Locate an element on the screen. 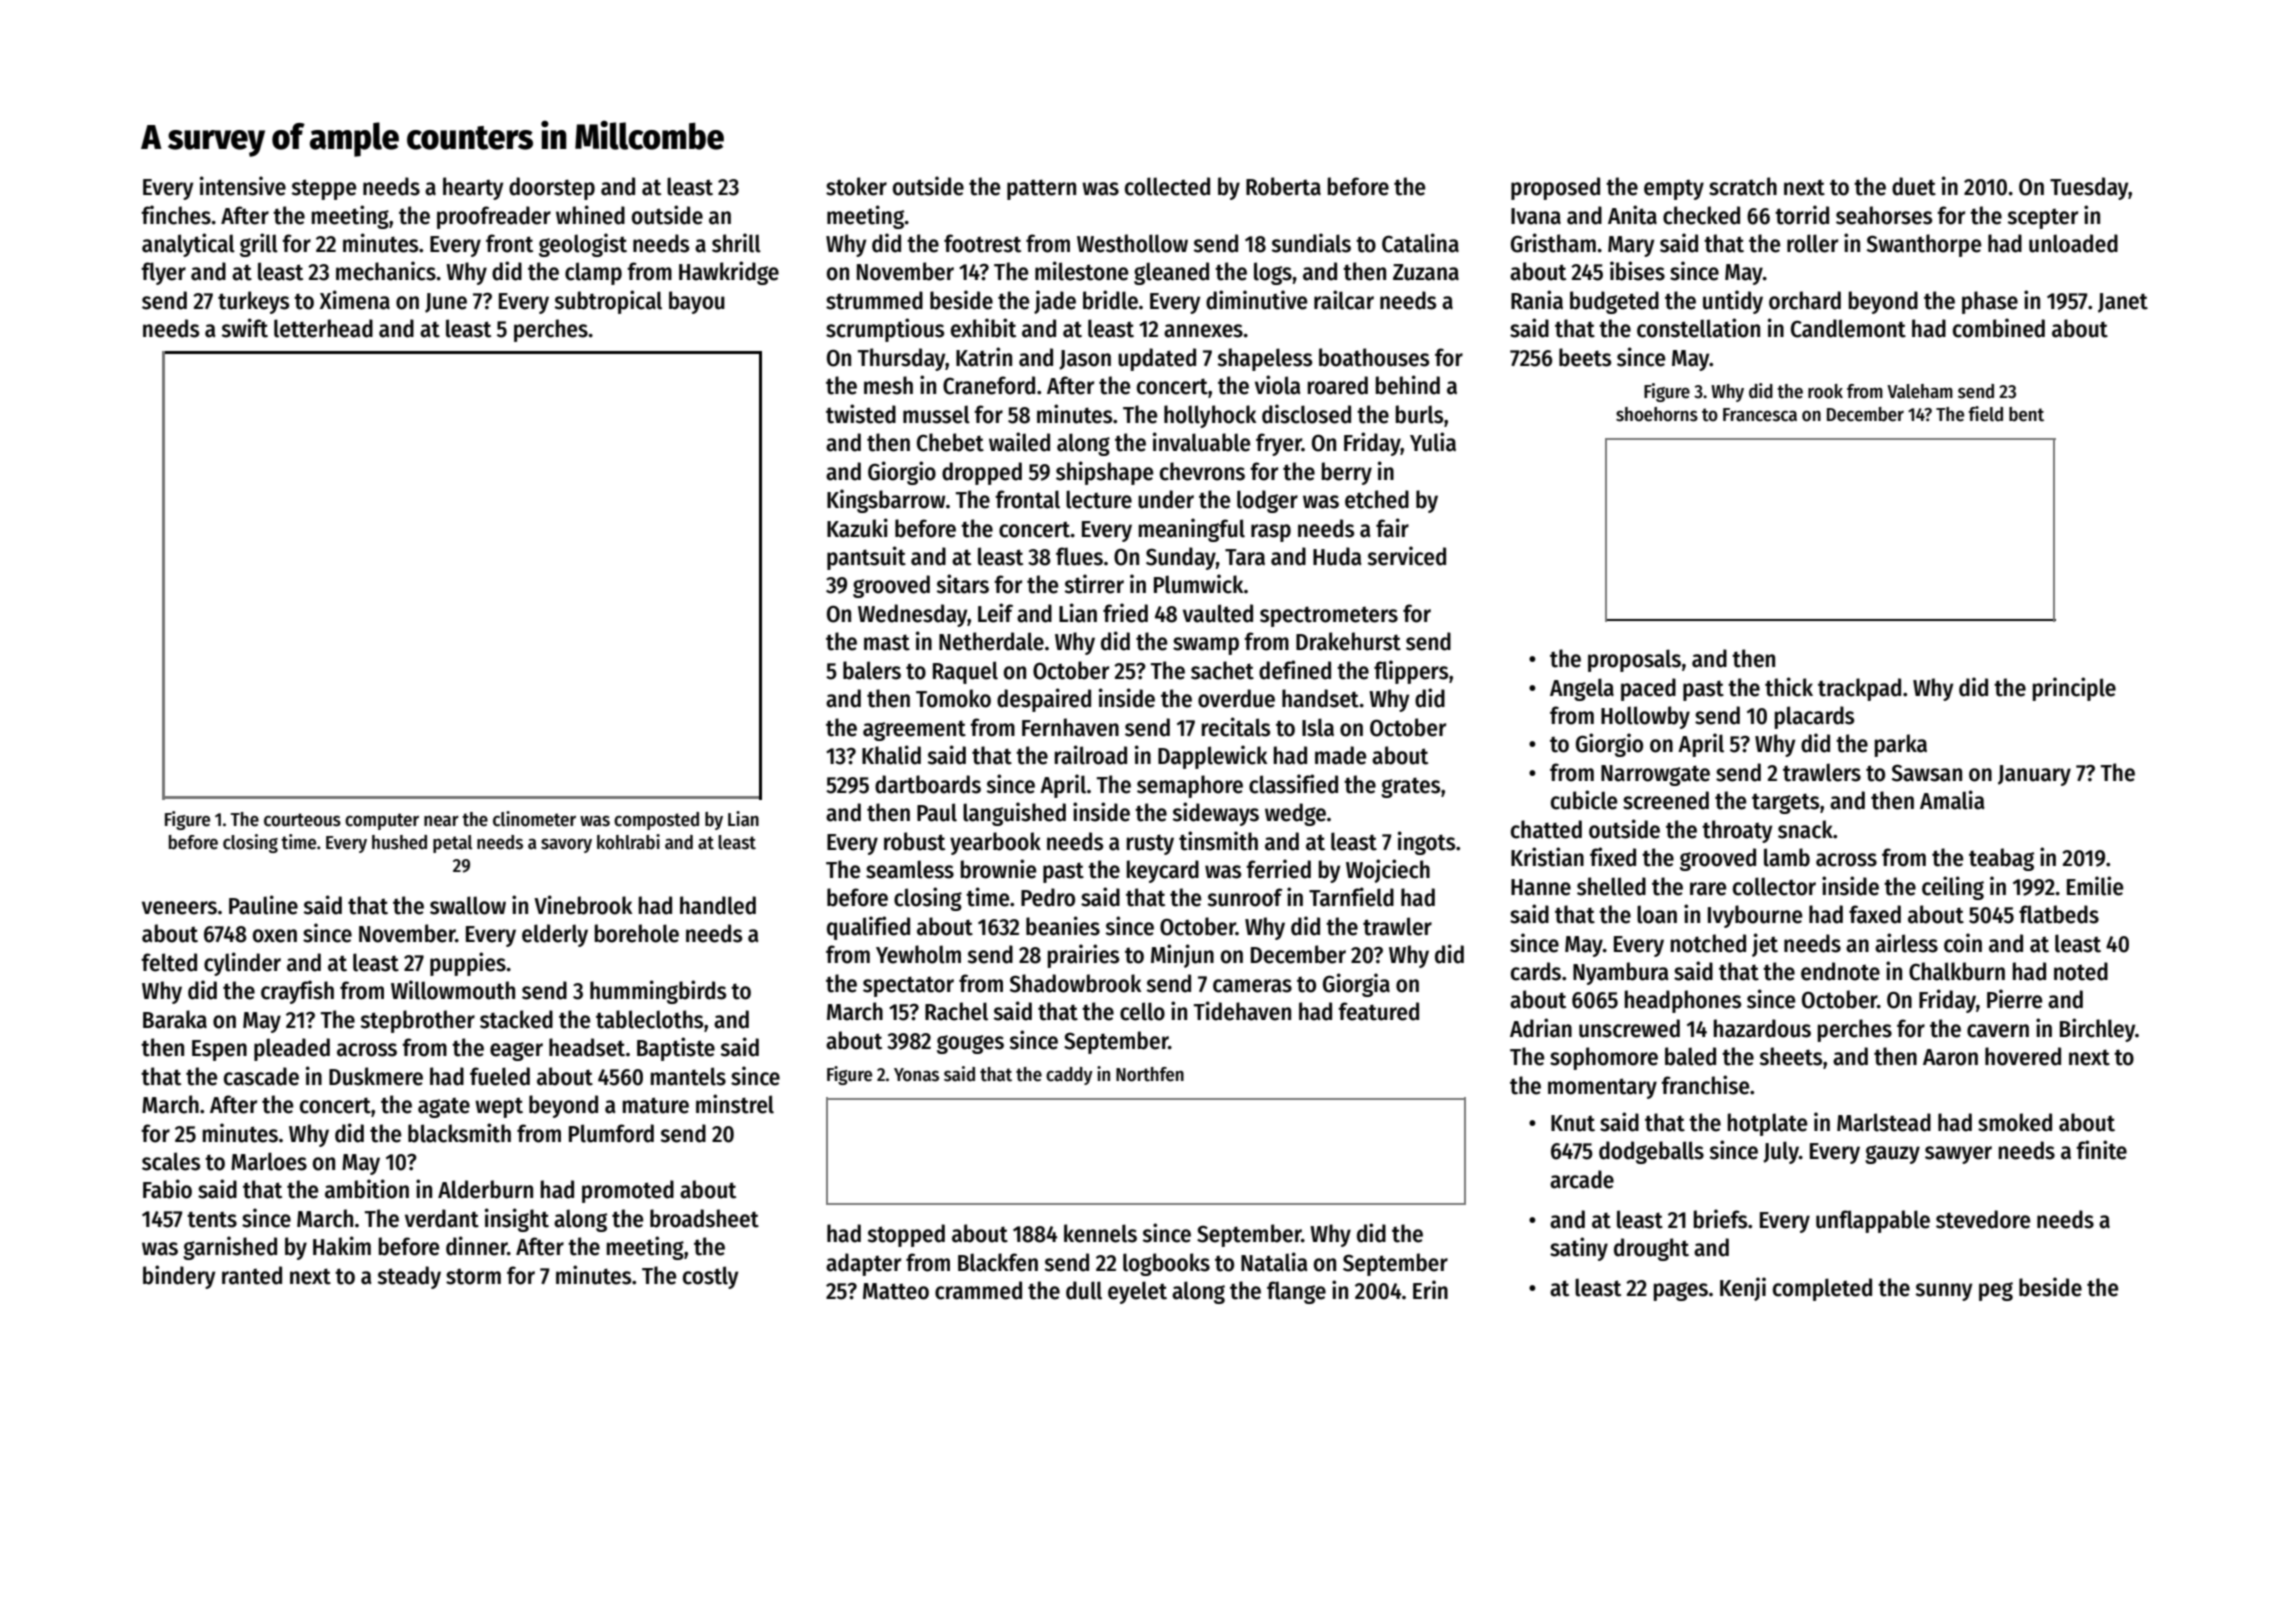 Image resolution: width=2292 pixels, height=1620 pixels. composted is located at coordinates (656, 821).
